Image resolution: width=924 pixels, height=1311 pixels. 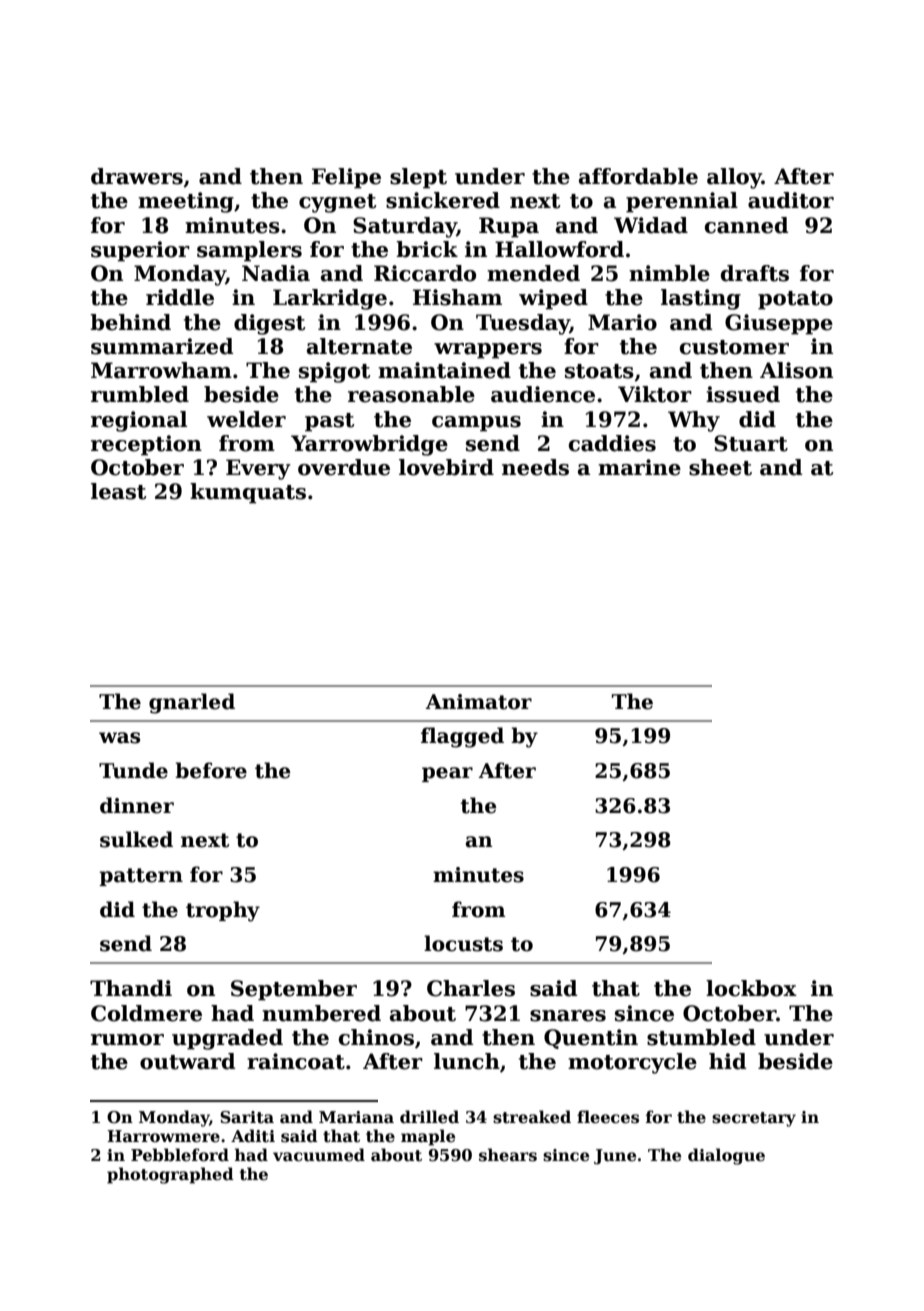 I want to click on marine, so click(x=639, y=467).
